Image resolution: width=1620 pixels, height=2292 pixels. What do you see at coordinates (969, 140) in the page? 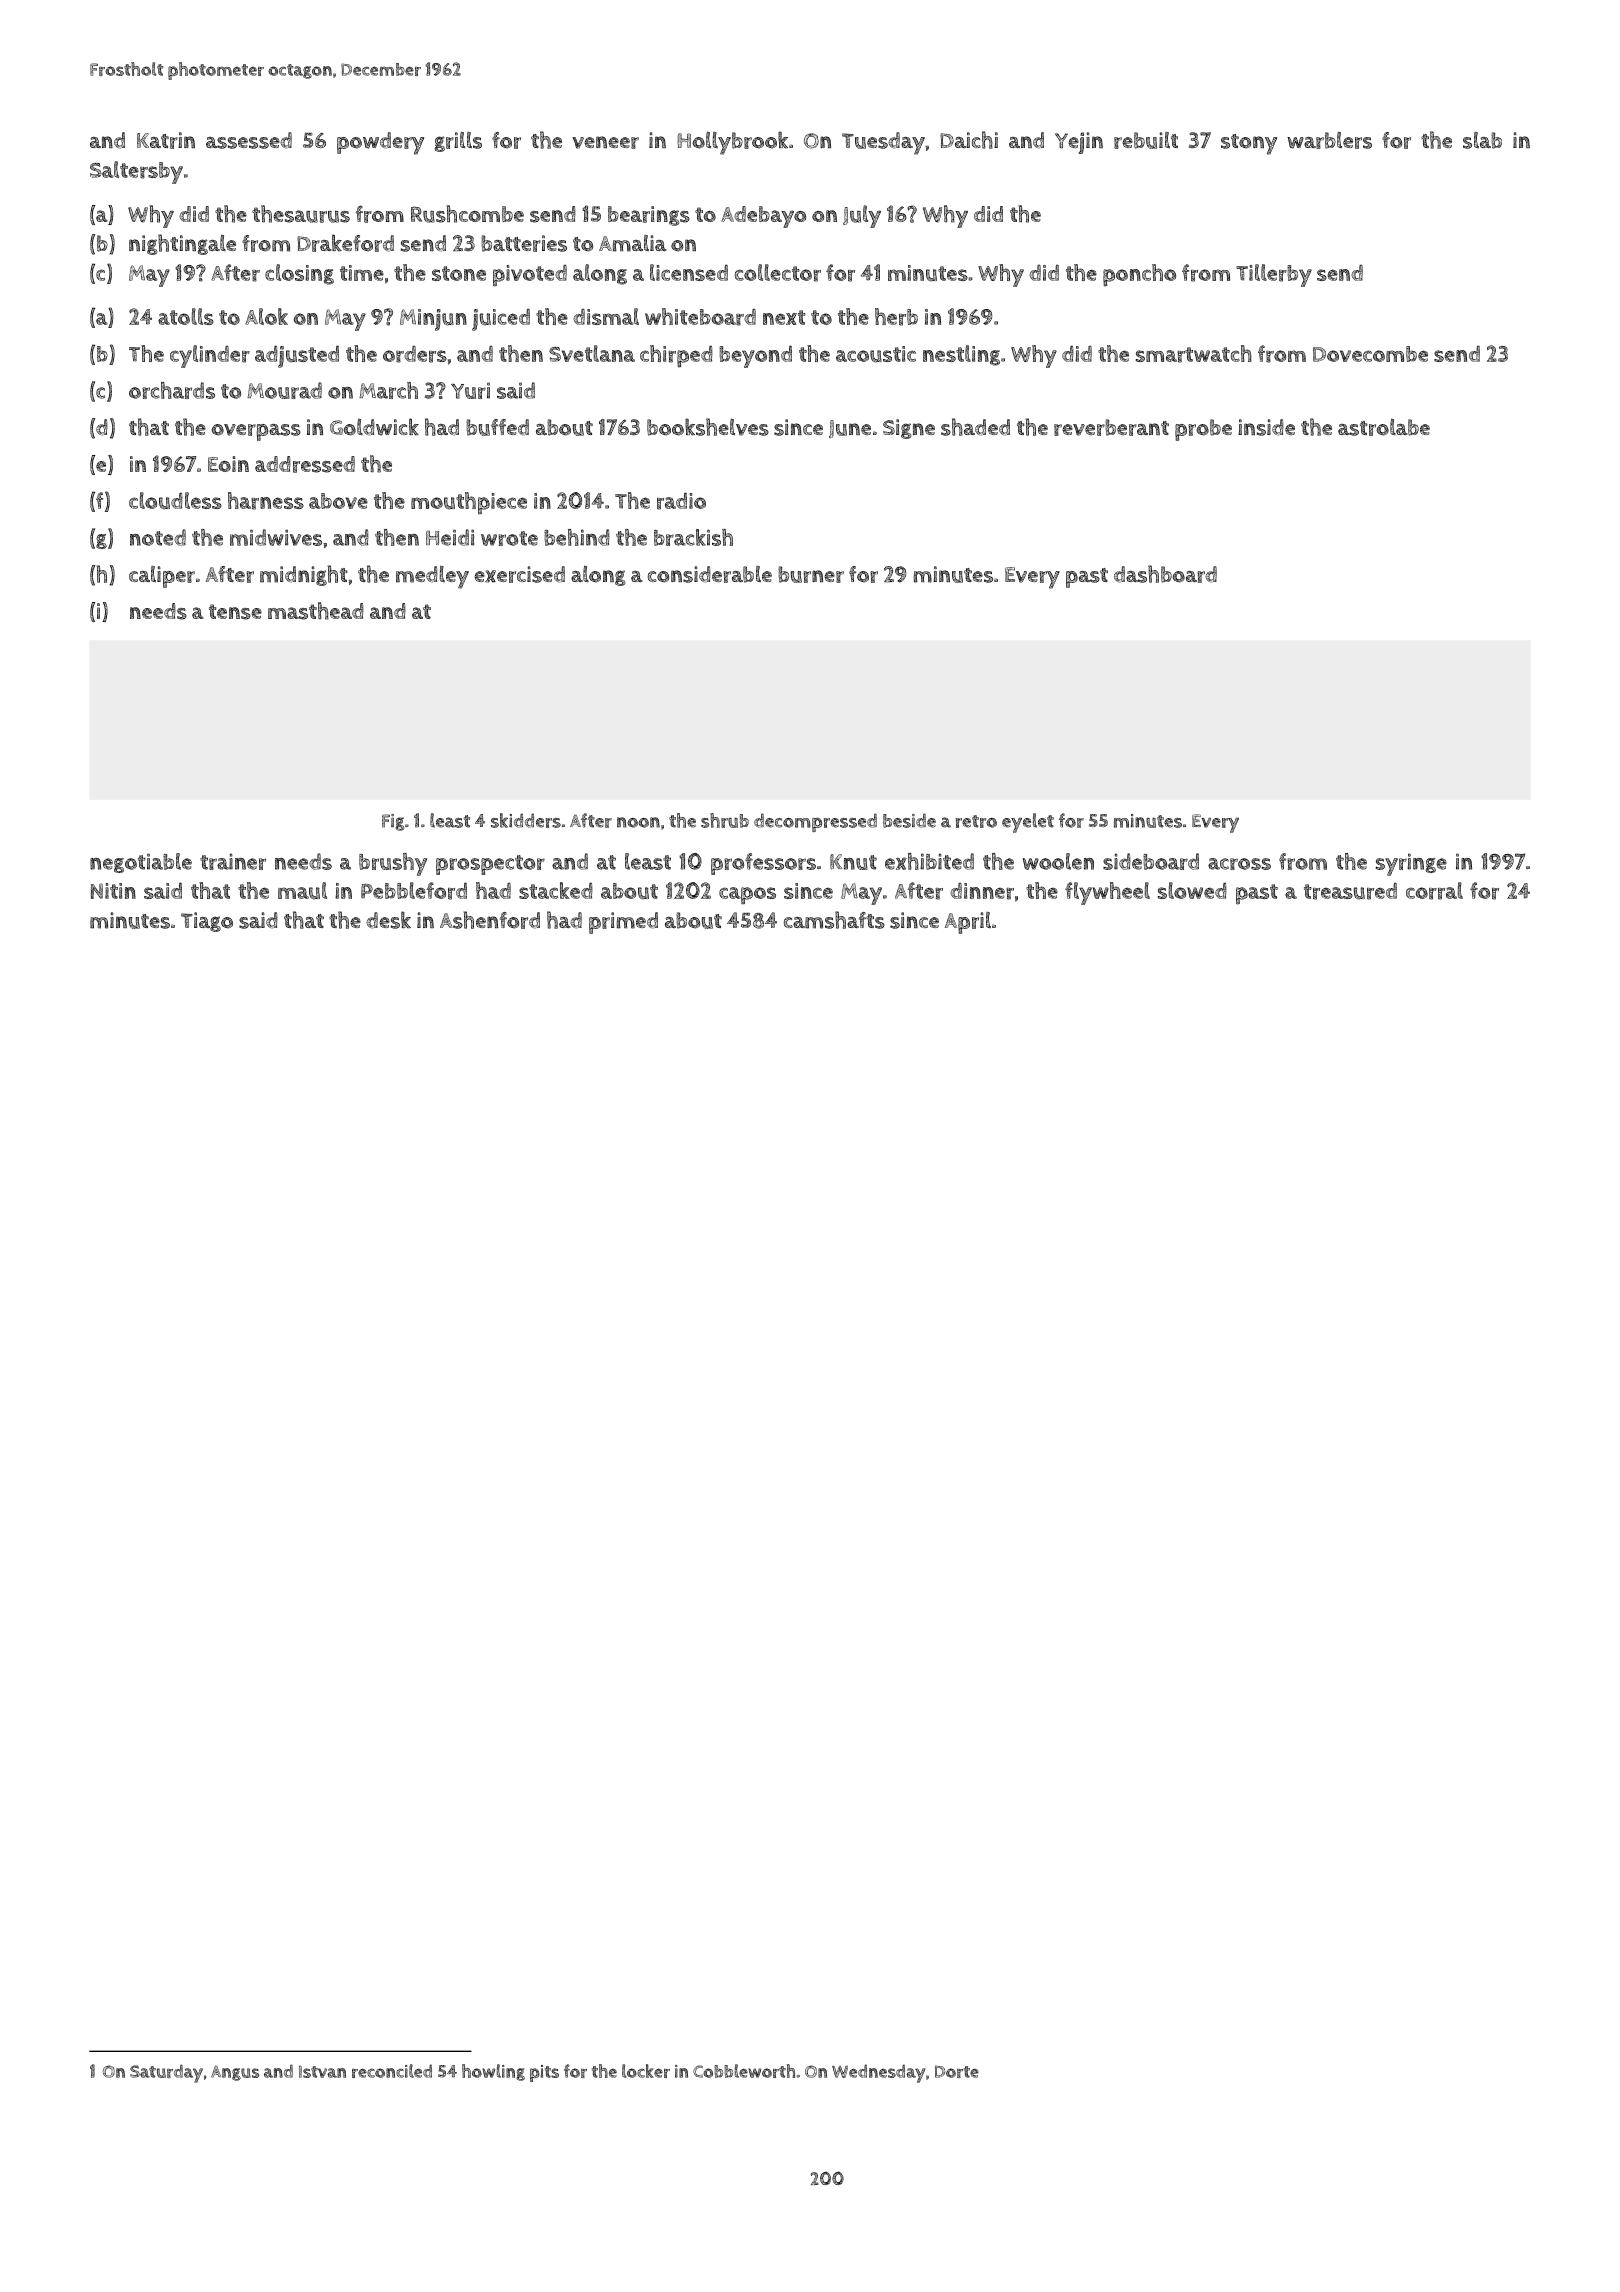
I see `Daichi` at bounding box center [969, 140].
